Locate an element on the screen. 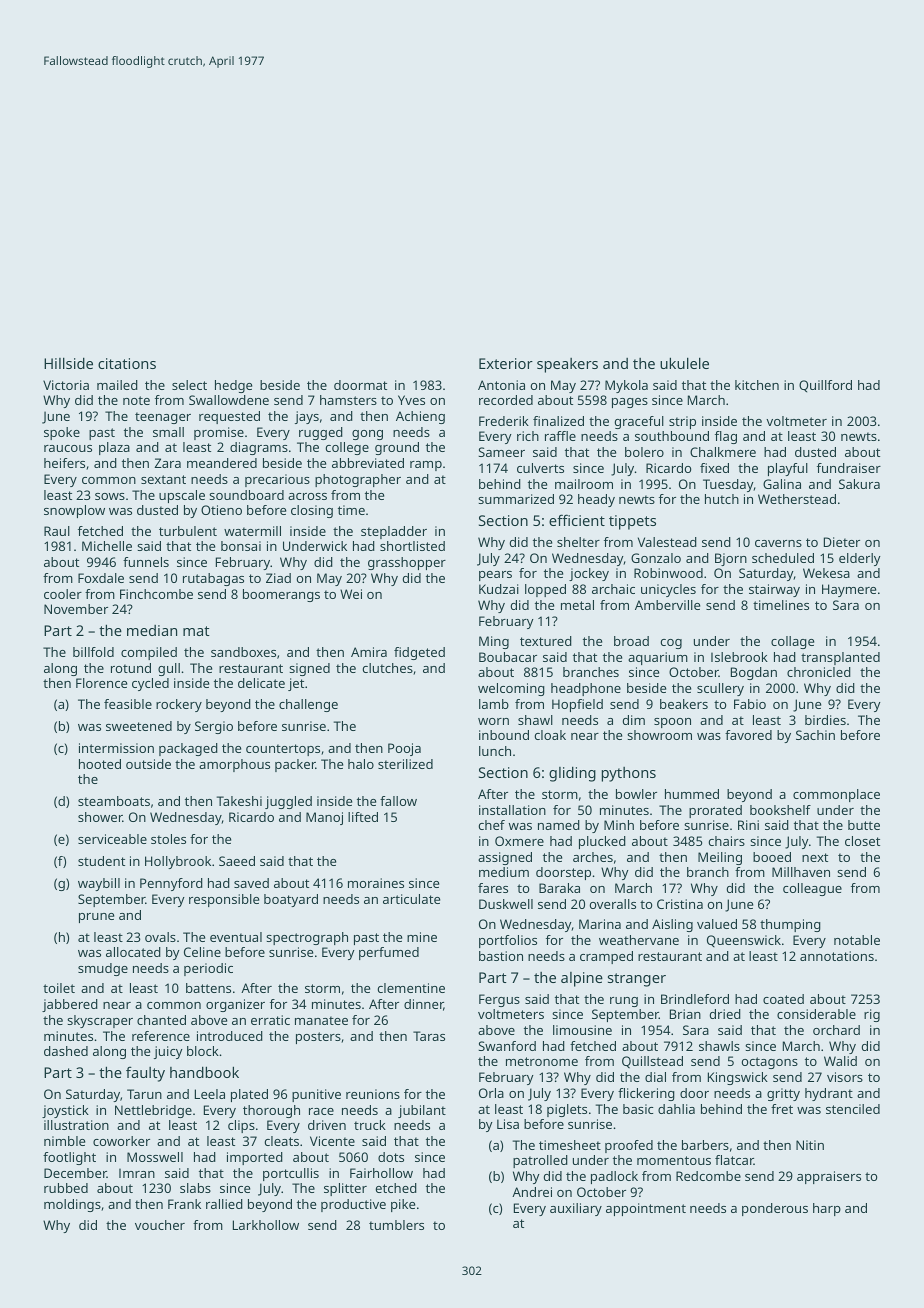 This screenshot has height=1308, width=924. Vicente is located at coordinates (332, 1141).
